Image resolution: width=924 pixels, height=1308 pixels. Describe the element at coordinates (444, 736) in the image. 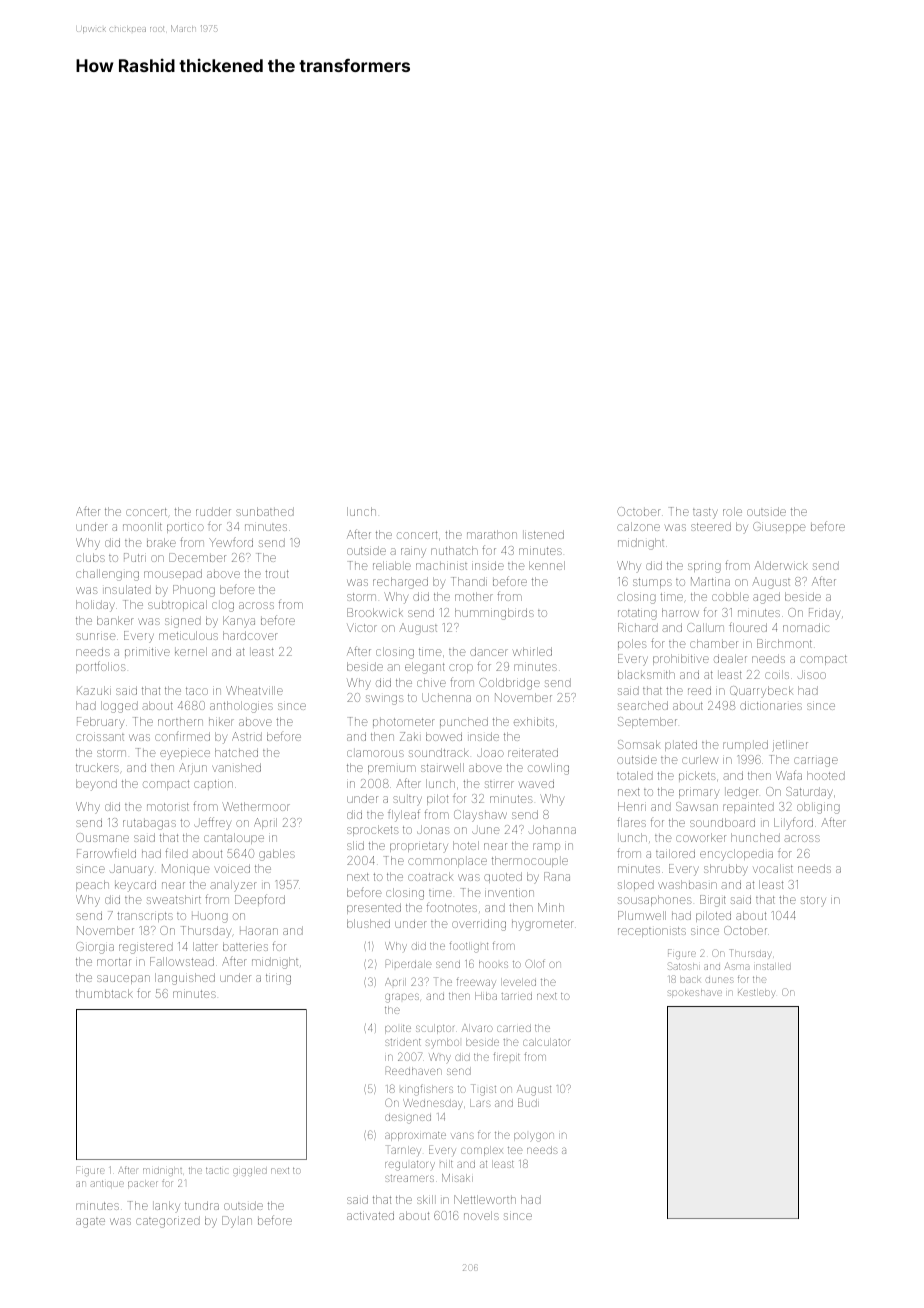

I see `bowed` at that location.
